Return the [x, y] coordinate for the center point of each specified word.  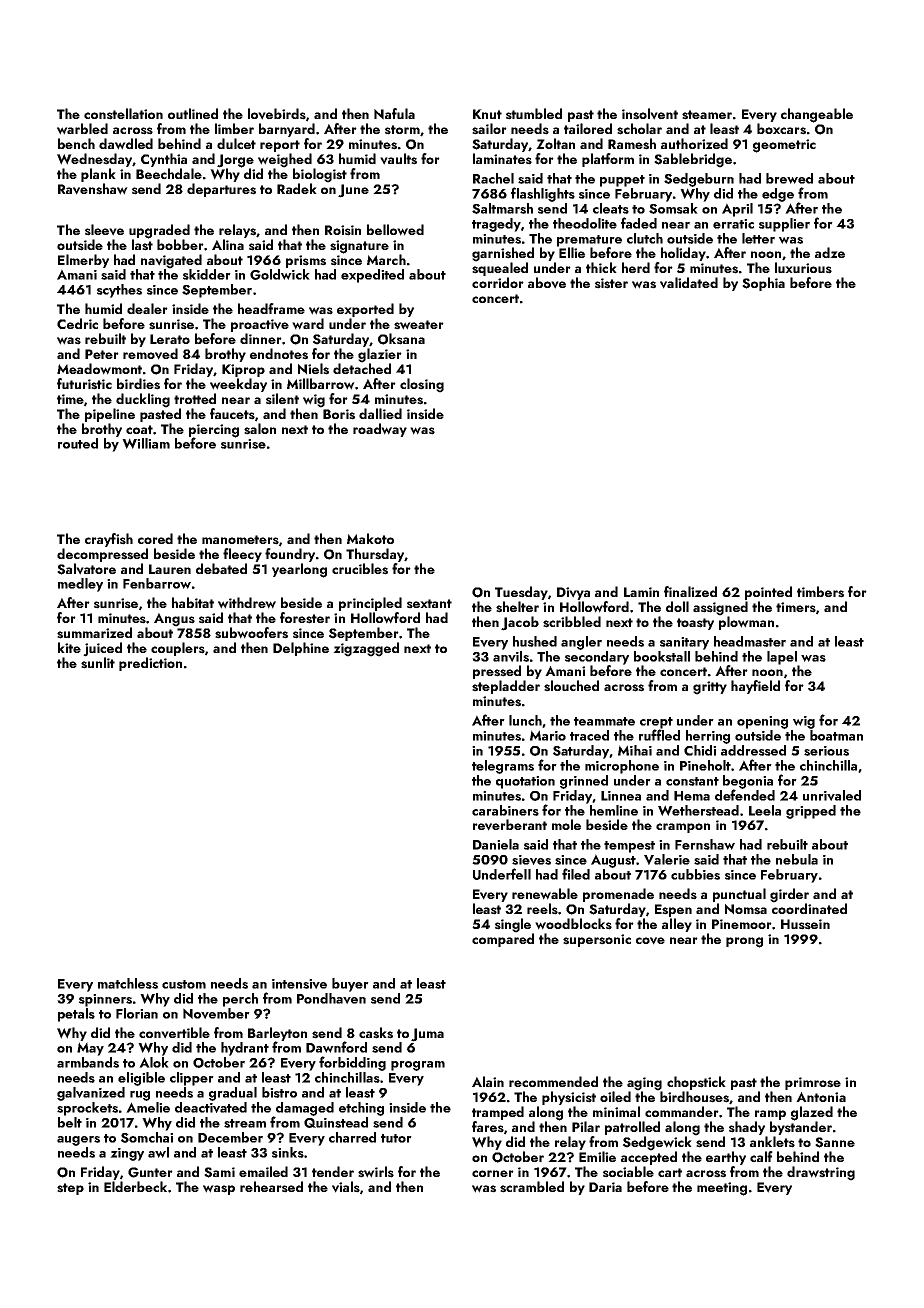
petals [76, 1015]
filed [576, 874]
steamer [707, 115]
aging [644, 1084]
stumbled [534, 114]
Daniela [496, 844]
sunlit [98, 663]
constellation [123, 114]
